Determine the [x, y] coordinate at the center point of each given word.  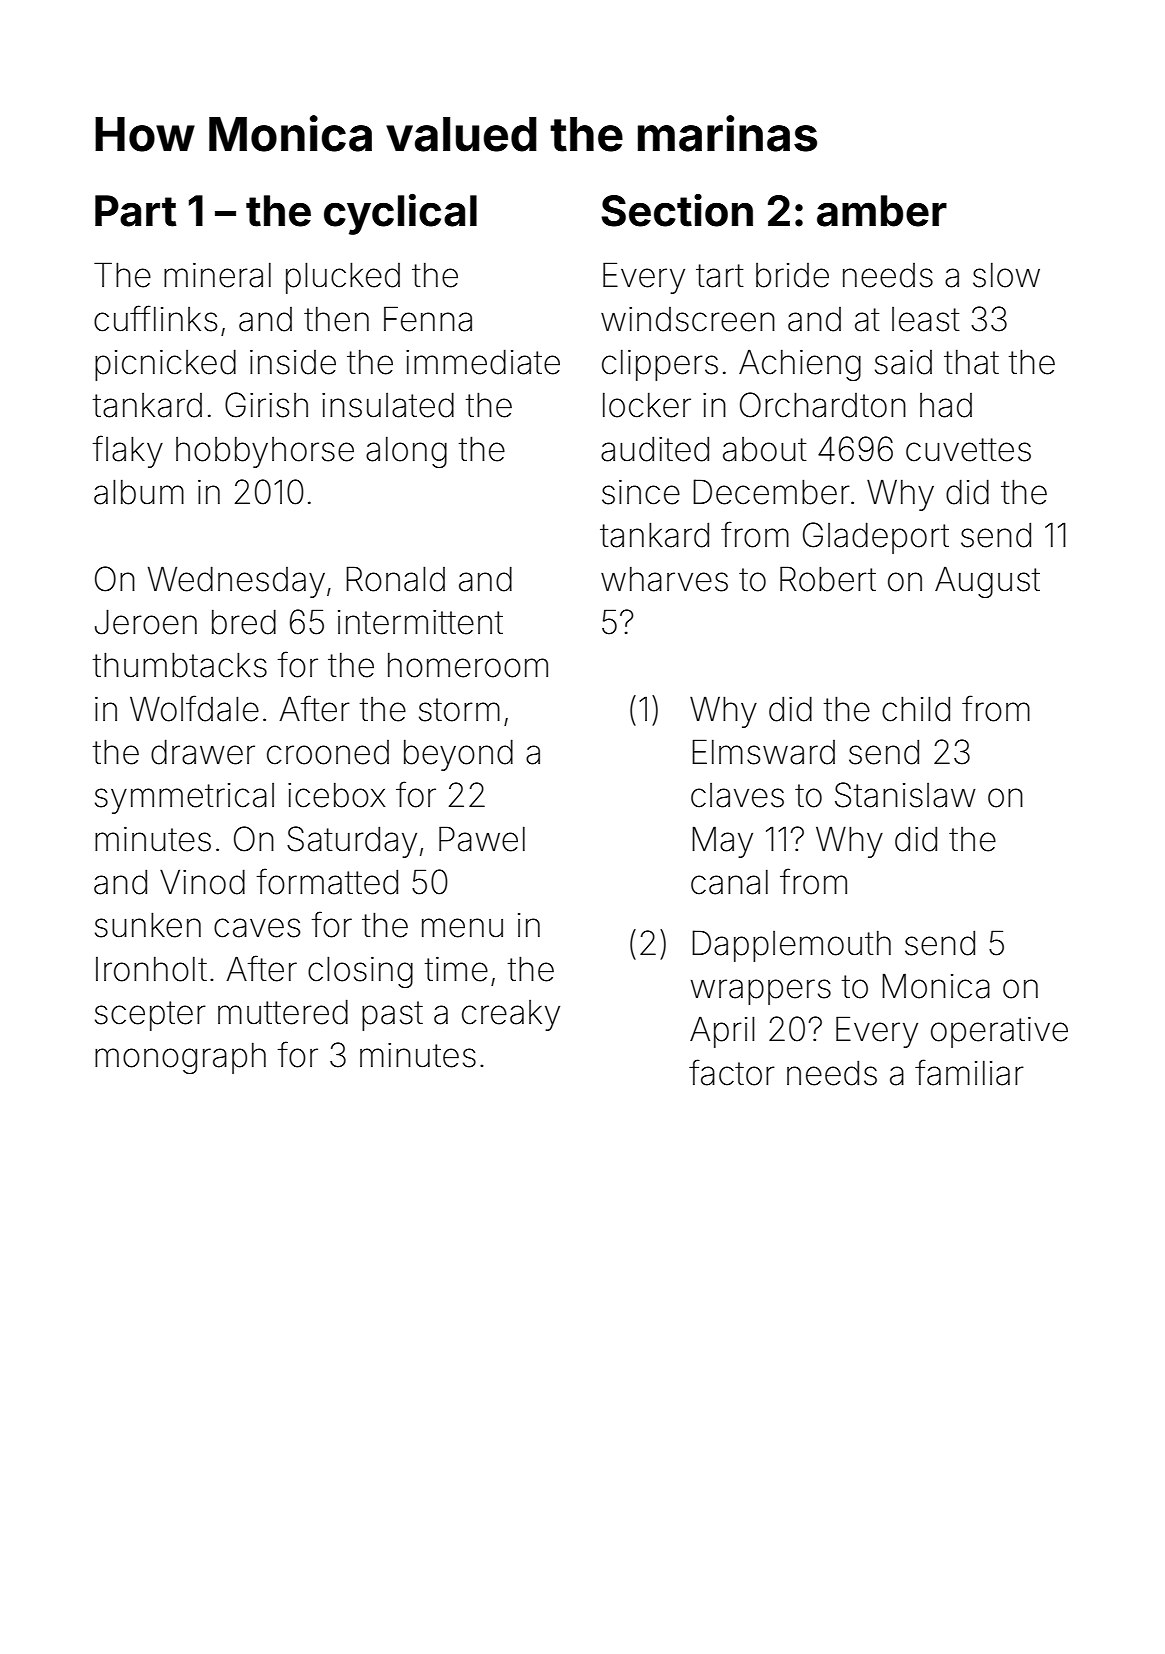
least [926, 319]
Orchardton [823, 405]
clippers [660, 365]
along [406, 452]
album [139, 492]
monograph [180, 1058]
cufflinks [155, 318]
